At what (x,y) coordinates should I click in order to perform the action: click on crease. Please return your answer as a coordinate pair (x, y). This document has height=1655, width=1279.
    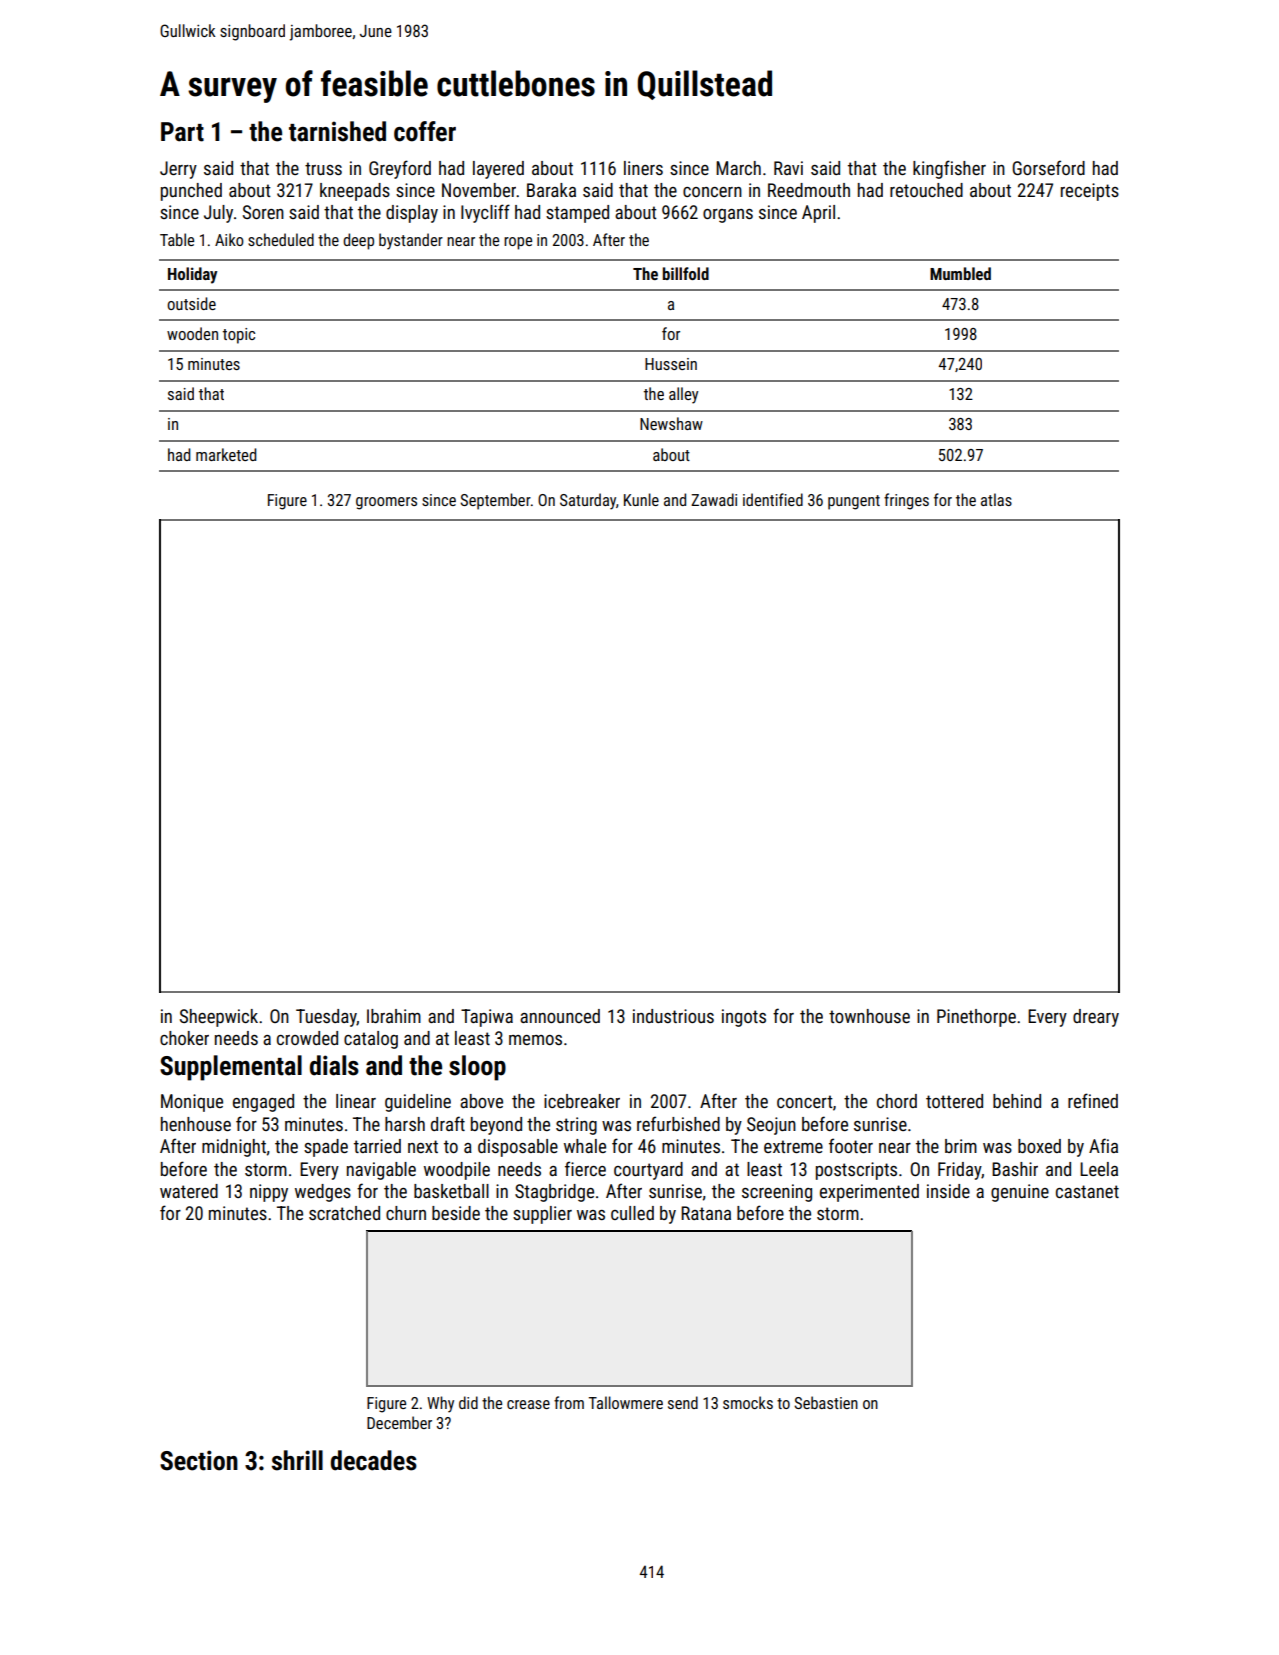
    Looking at the image, I should click on (528, 1404).
